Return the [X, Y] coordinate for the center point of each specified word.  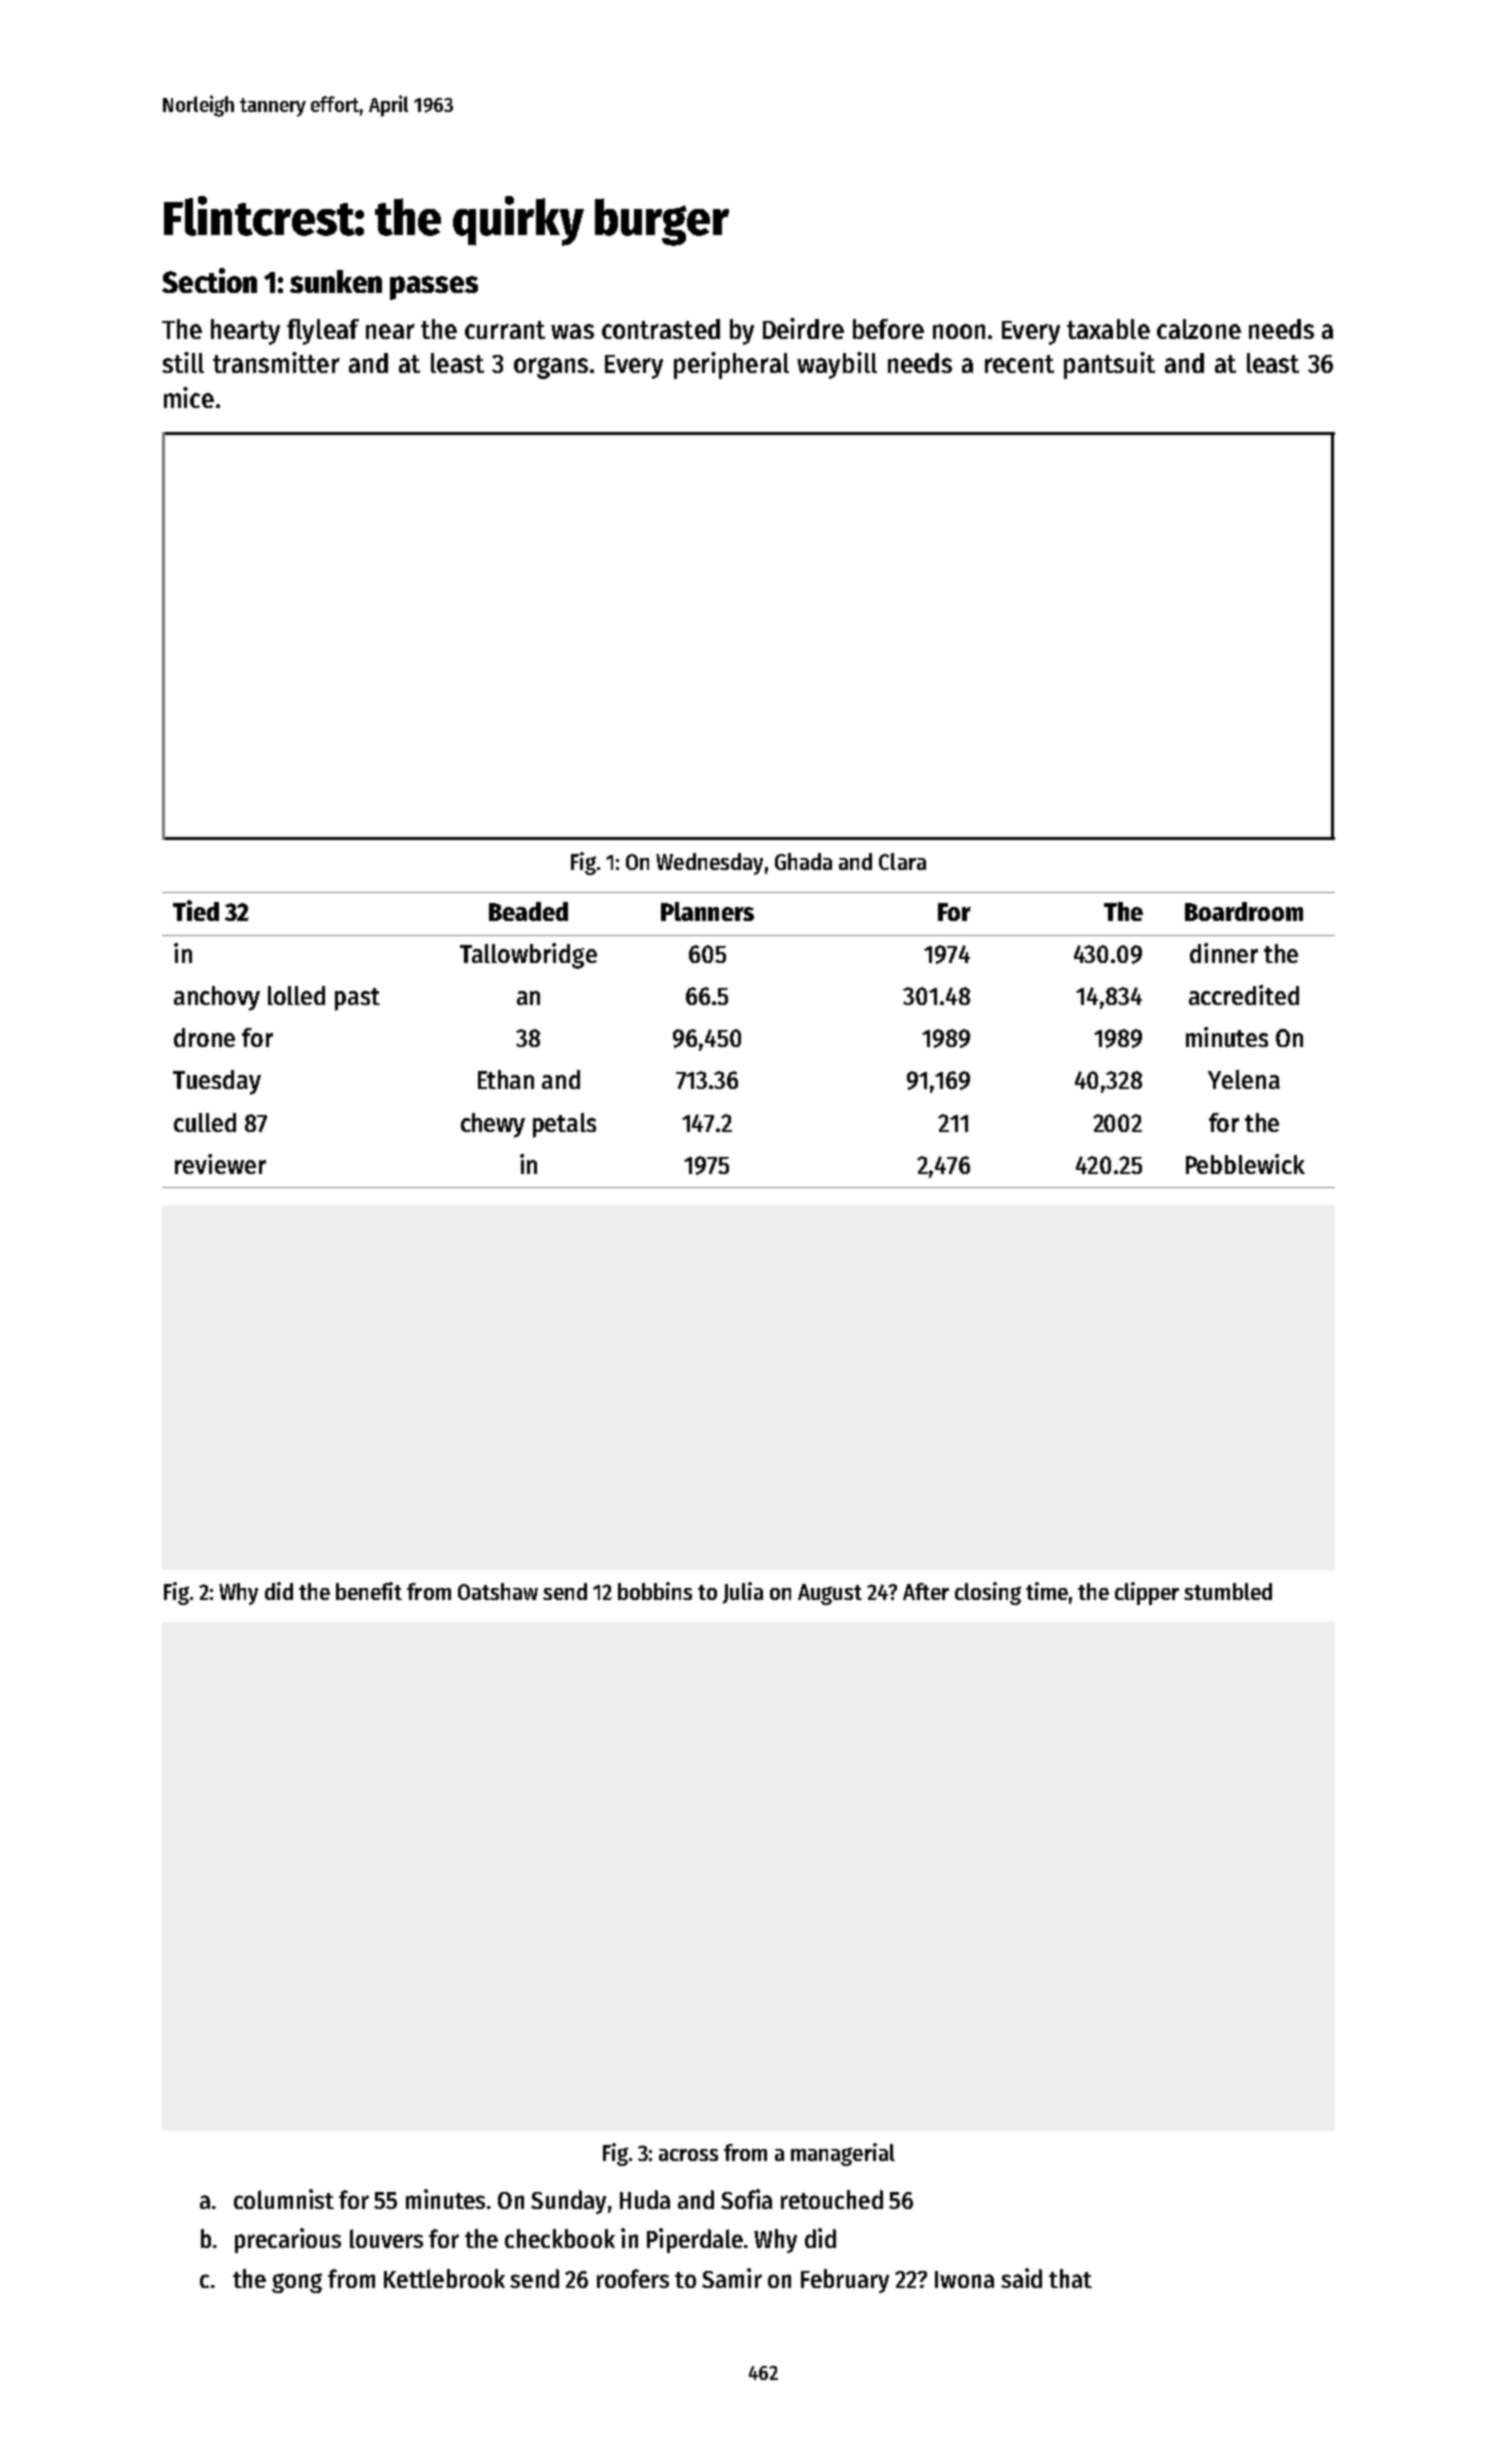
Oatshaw [498, 1591]
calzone [1199, 329]
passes [434, 288]
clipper [1147, 1593]
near [390, 331]
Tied [196, 910]
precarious [288, 2240]
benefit [369, 1591]
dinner [1224, 953]
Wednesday [709, 864]
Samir [732, 2278]
